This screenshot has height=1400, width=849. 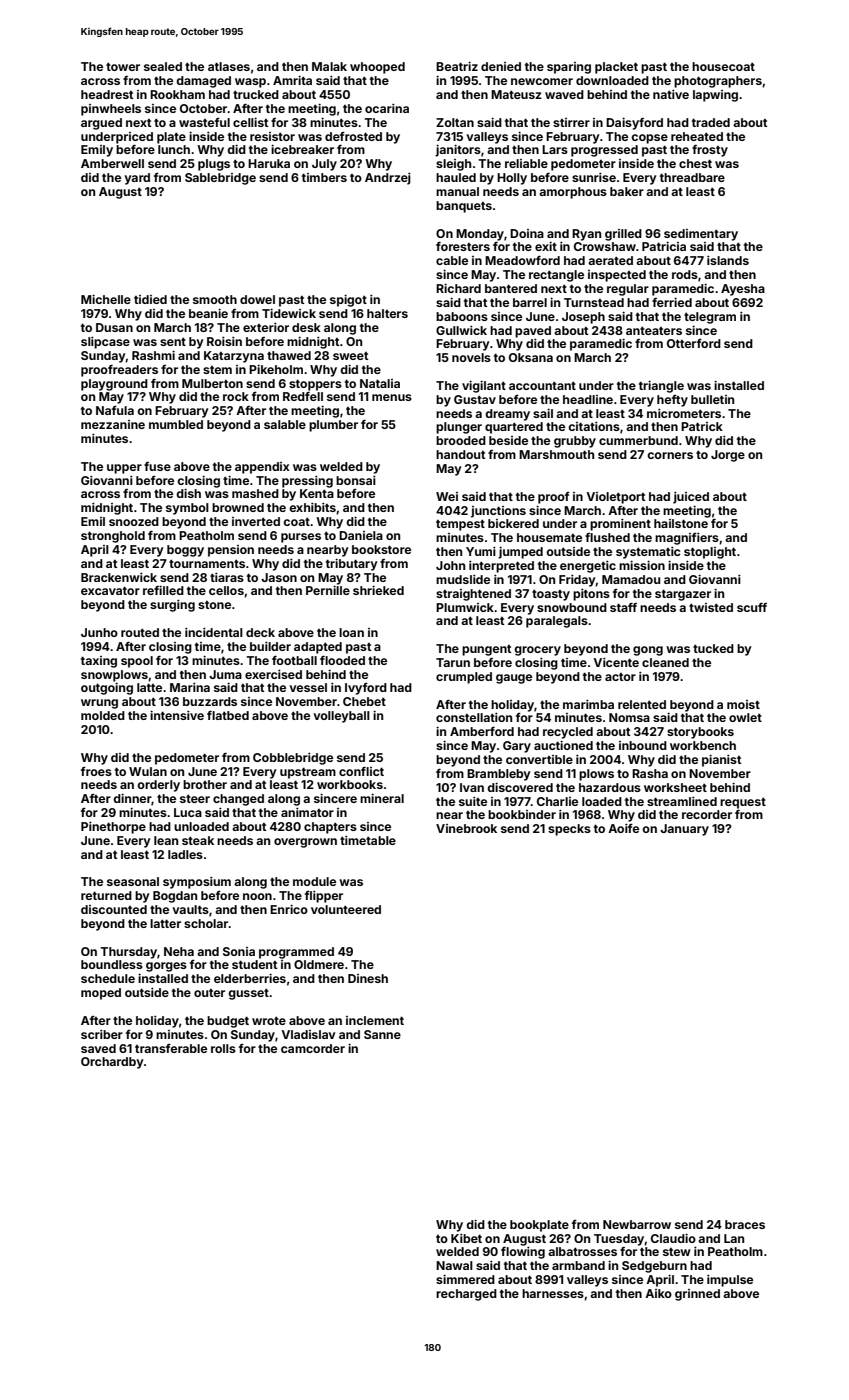 What do you see at coordinates (172, 606) in the screenshot?
I see `surging` at bounding box center [172, 606].
